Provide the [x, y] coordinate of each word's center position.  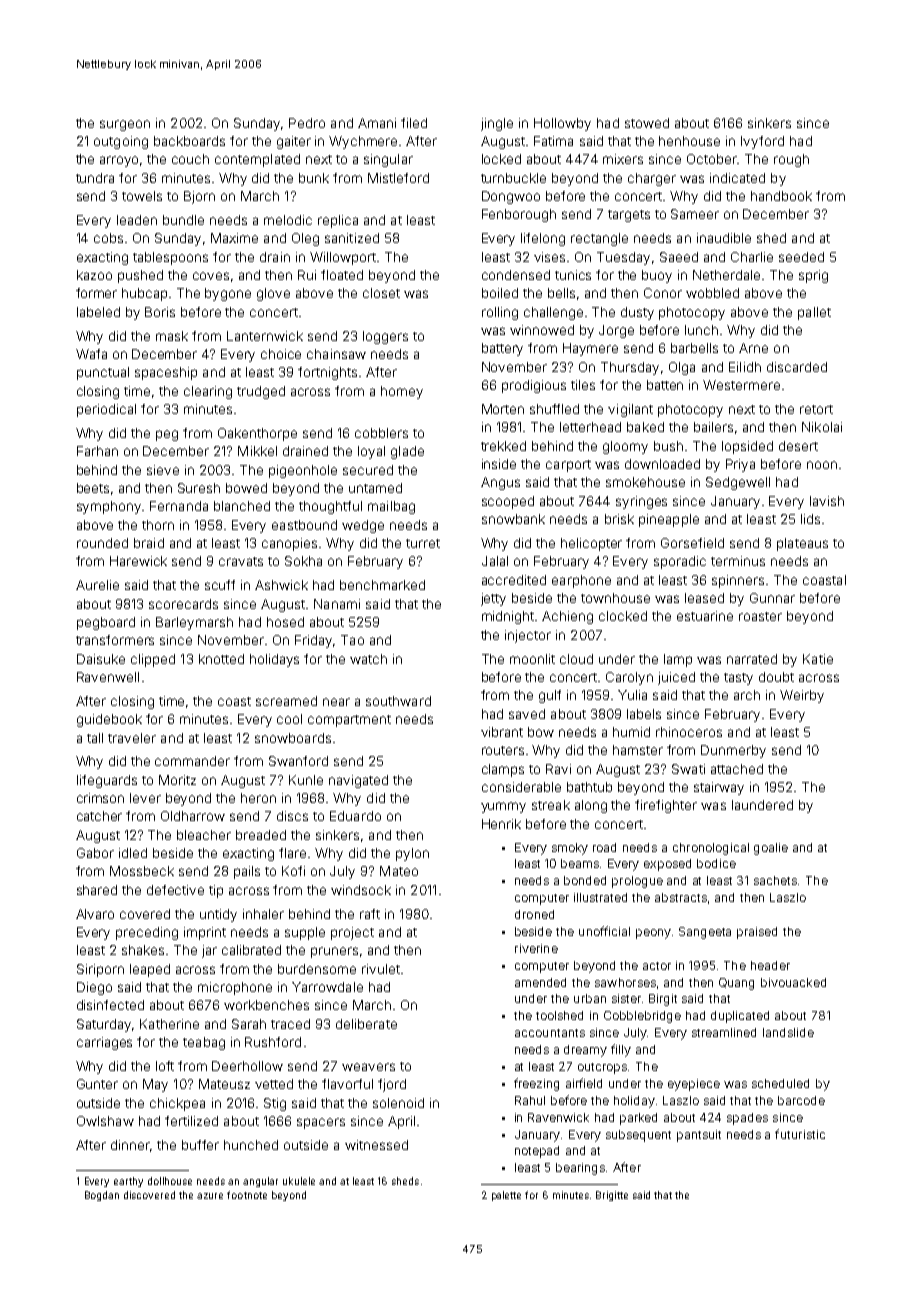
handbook [781, 196]
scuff [220, 585]
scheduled [780, 1083]
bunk [314, 178]
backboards [189, 141]
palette [506, 1196]
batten [665, 385]
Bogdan [102, 1196]
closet [381, 293]
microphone [235, 988]
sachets [776, 880]
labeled [98, 312]
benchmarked [382, 585]
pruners [334, 952]
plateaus [802, 544]
